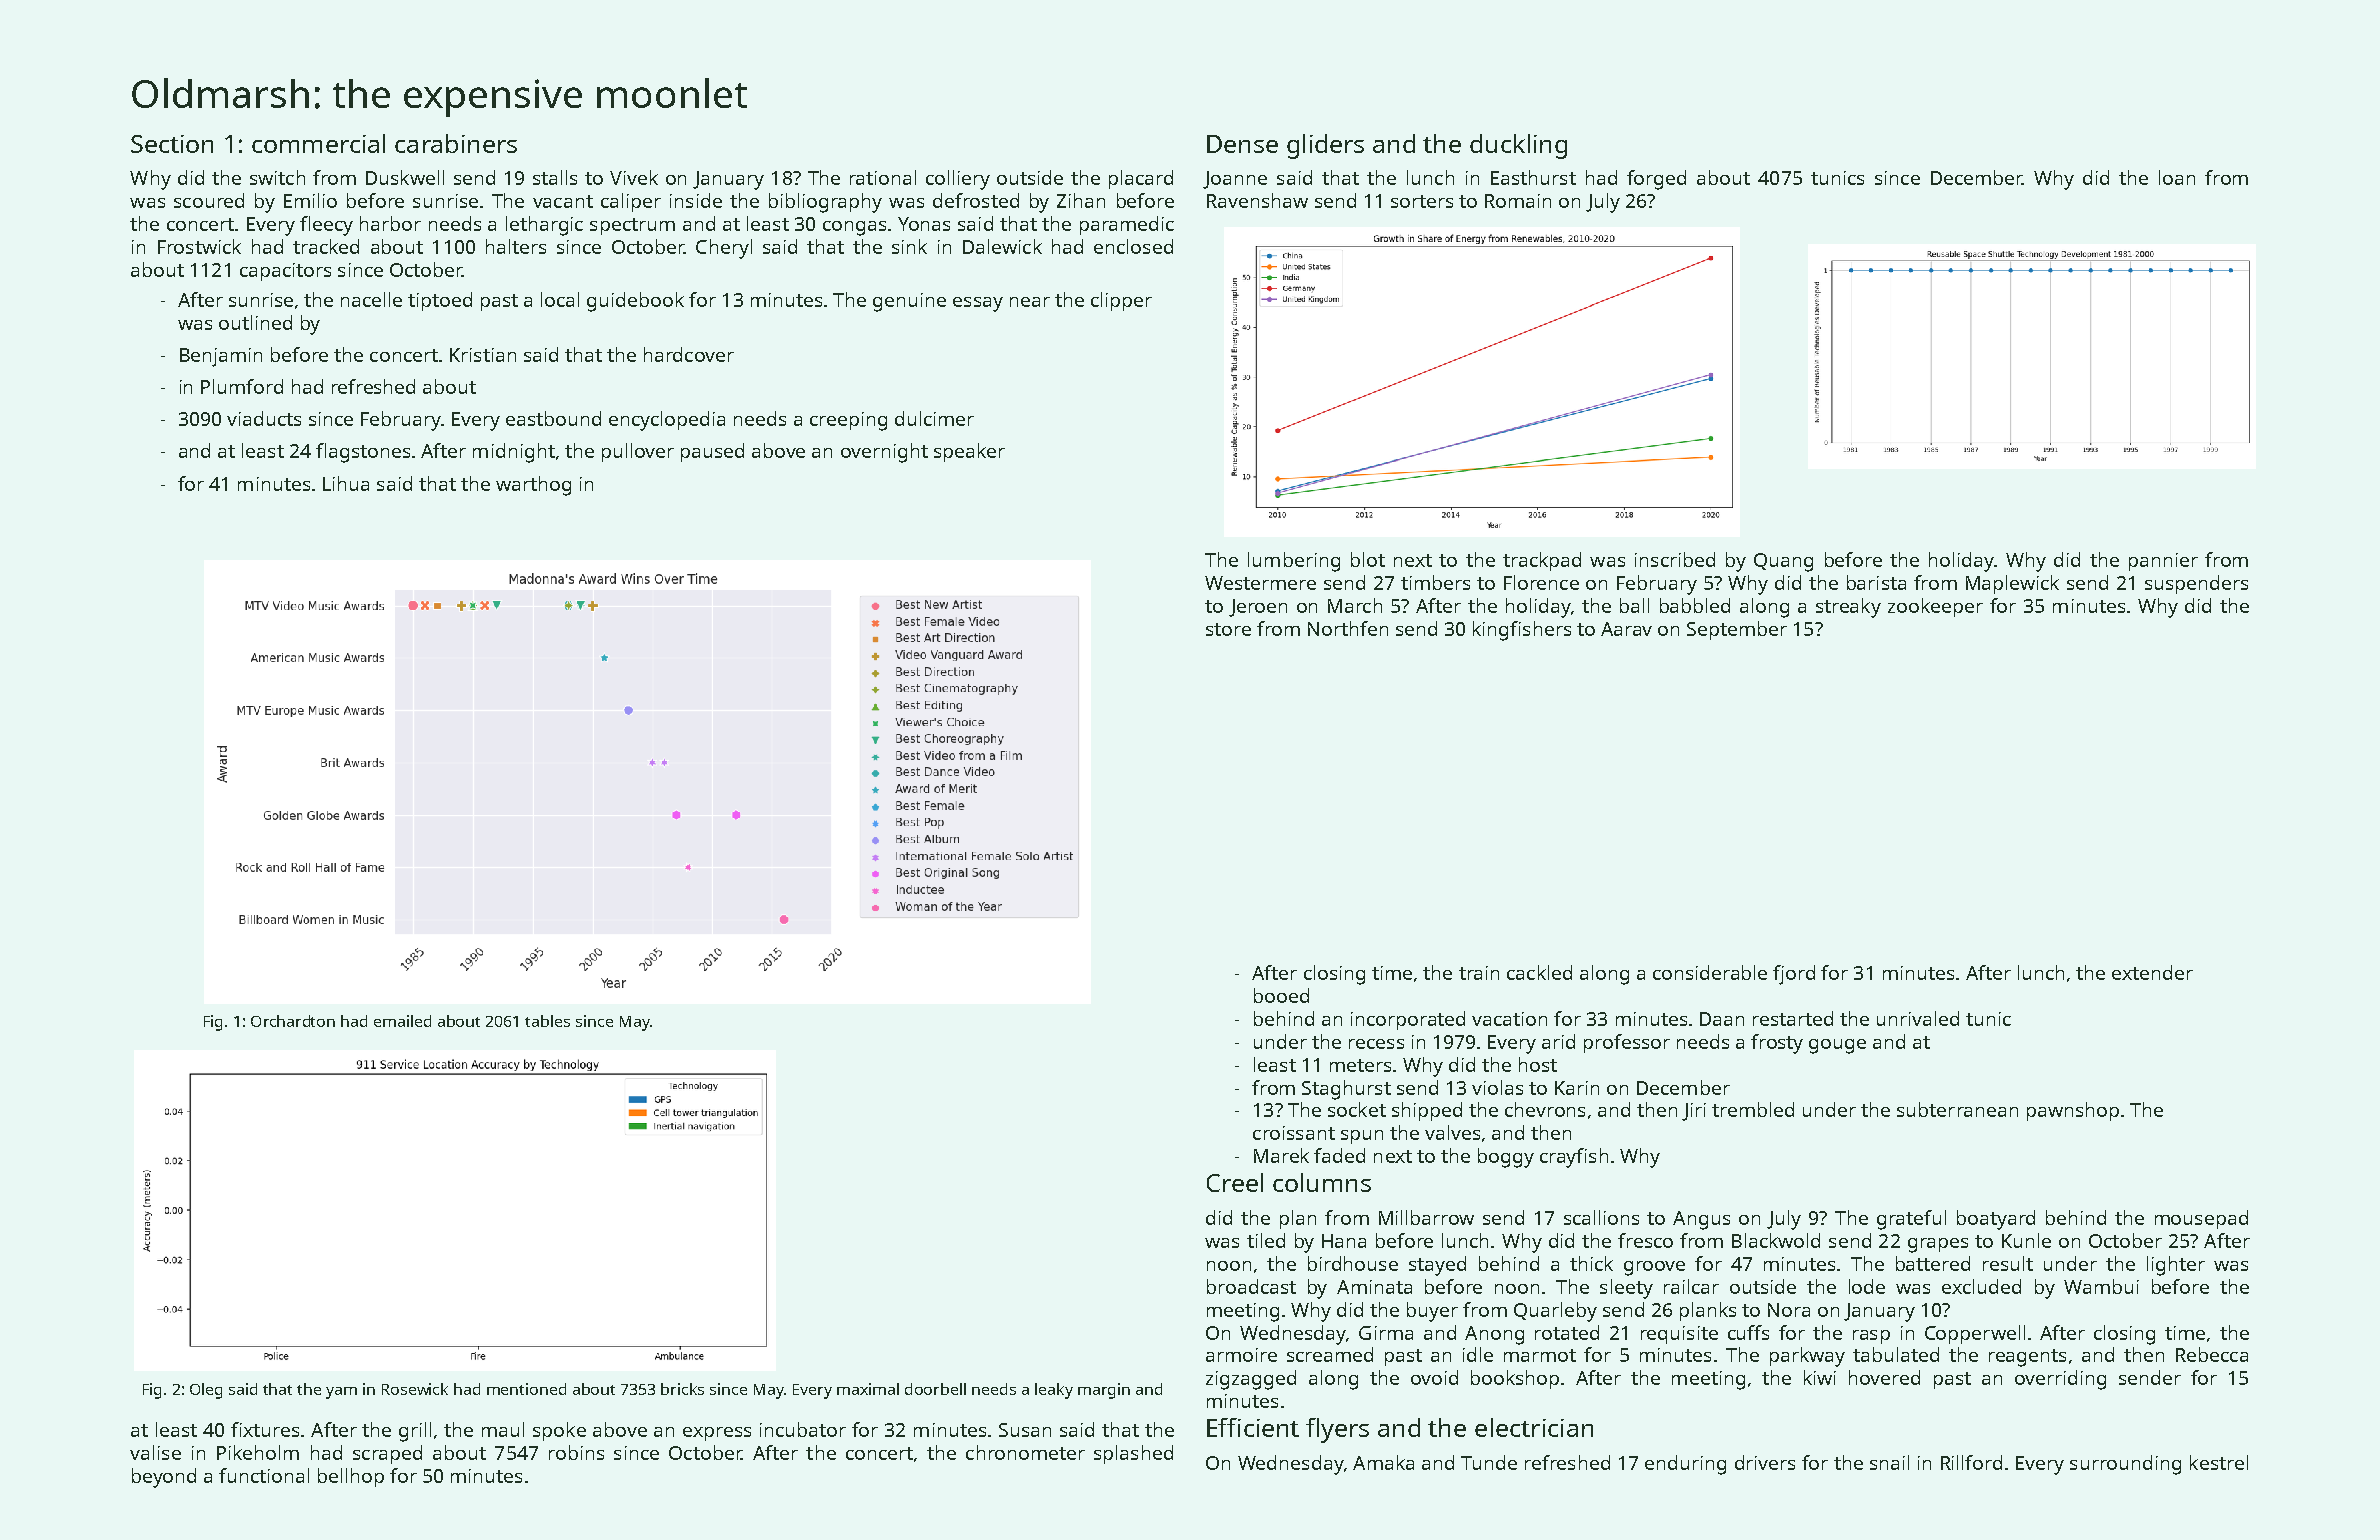 This screenshot has height=1540, width=2380. I want to click on Section, so click(172, 144).
